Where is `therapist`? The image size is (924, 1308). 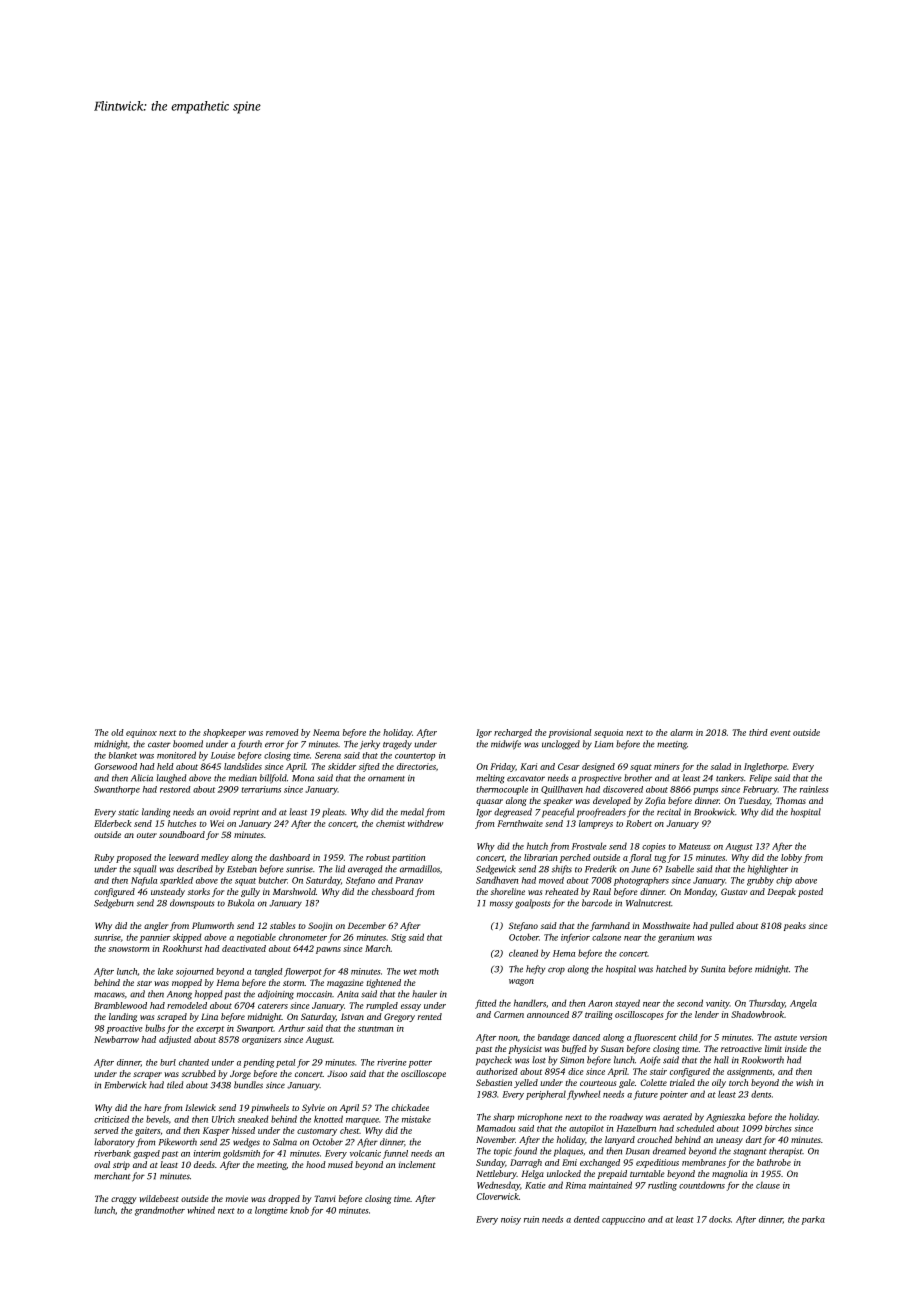
therapist is located at coordinates (786, 1152).
